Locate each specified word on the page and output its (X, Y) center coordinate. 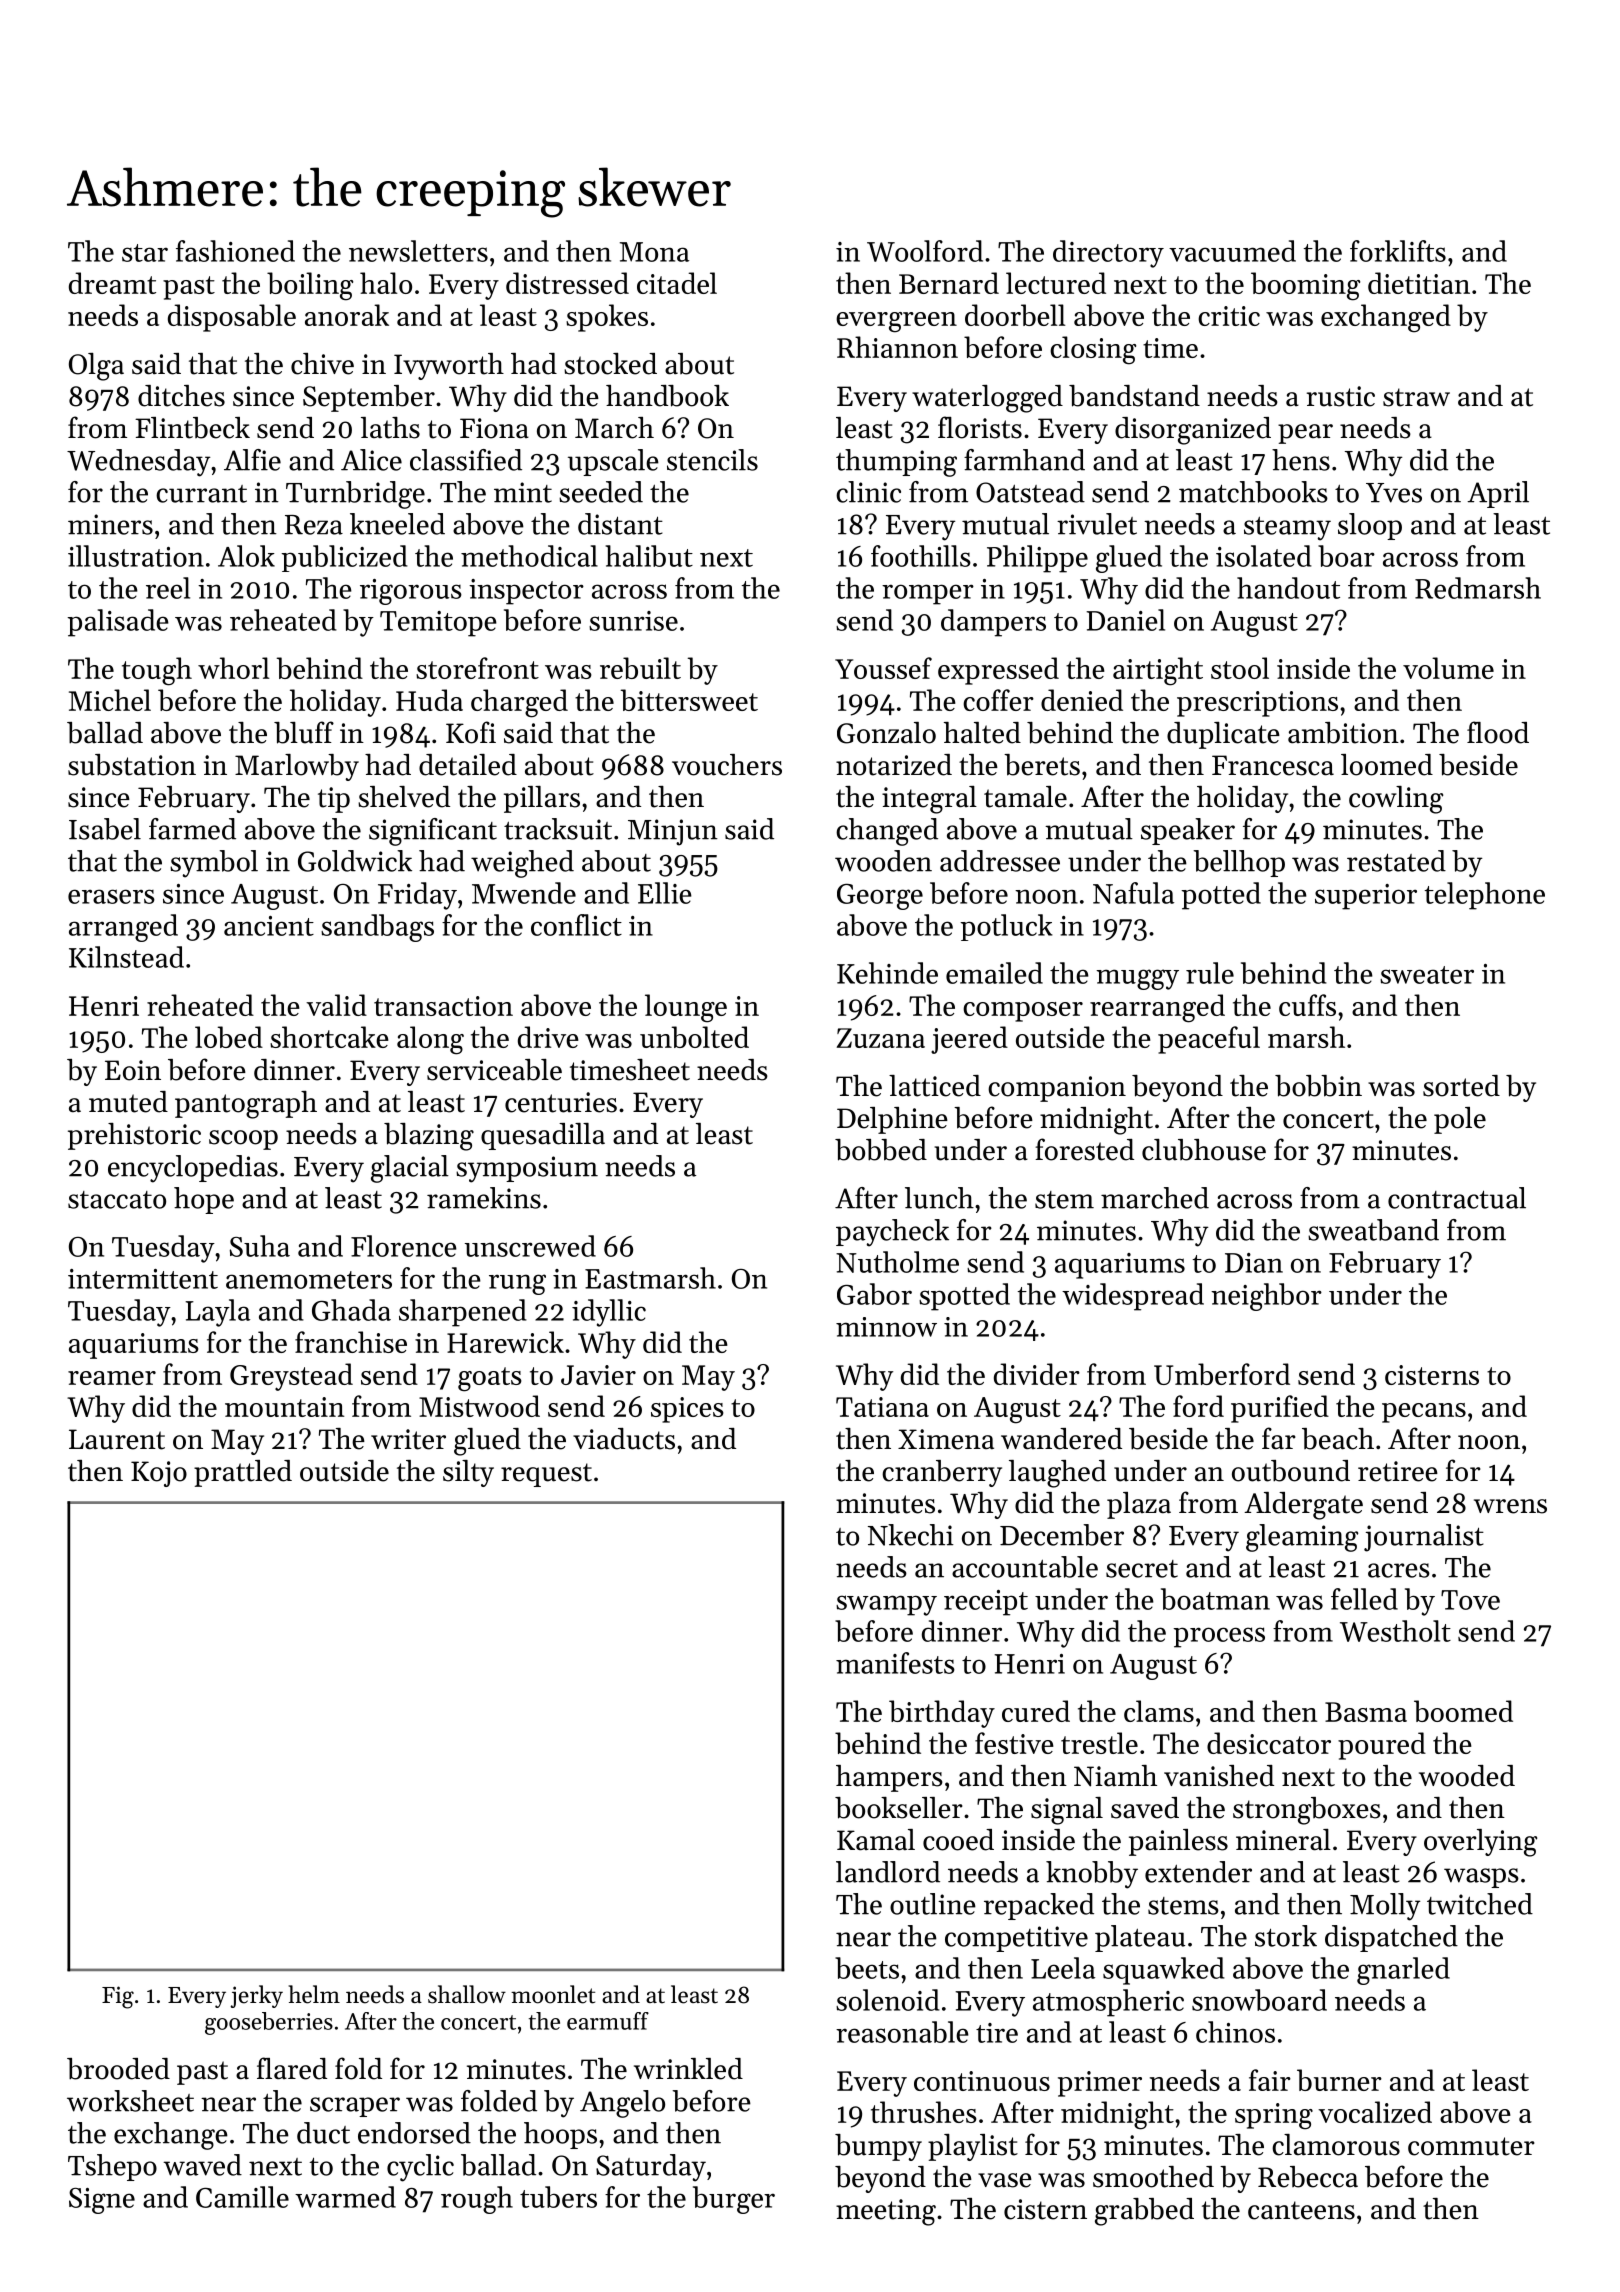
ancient (269, 926)
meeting (886, 2212)
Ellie (665, 893)
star (145, 253)
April (1498, 494)
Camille (242, 2197)
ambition (1343, 733)
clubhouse (1204, 1150)
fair (1270, 2080)
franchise (351, 1342)
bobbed (881, 1150)
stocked (610, 364)
